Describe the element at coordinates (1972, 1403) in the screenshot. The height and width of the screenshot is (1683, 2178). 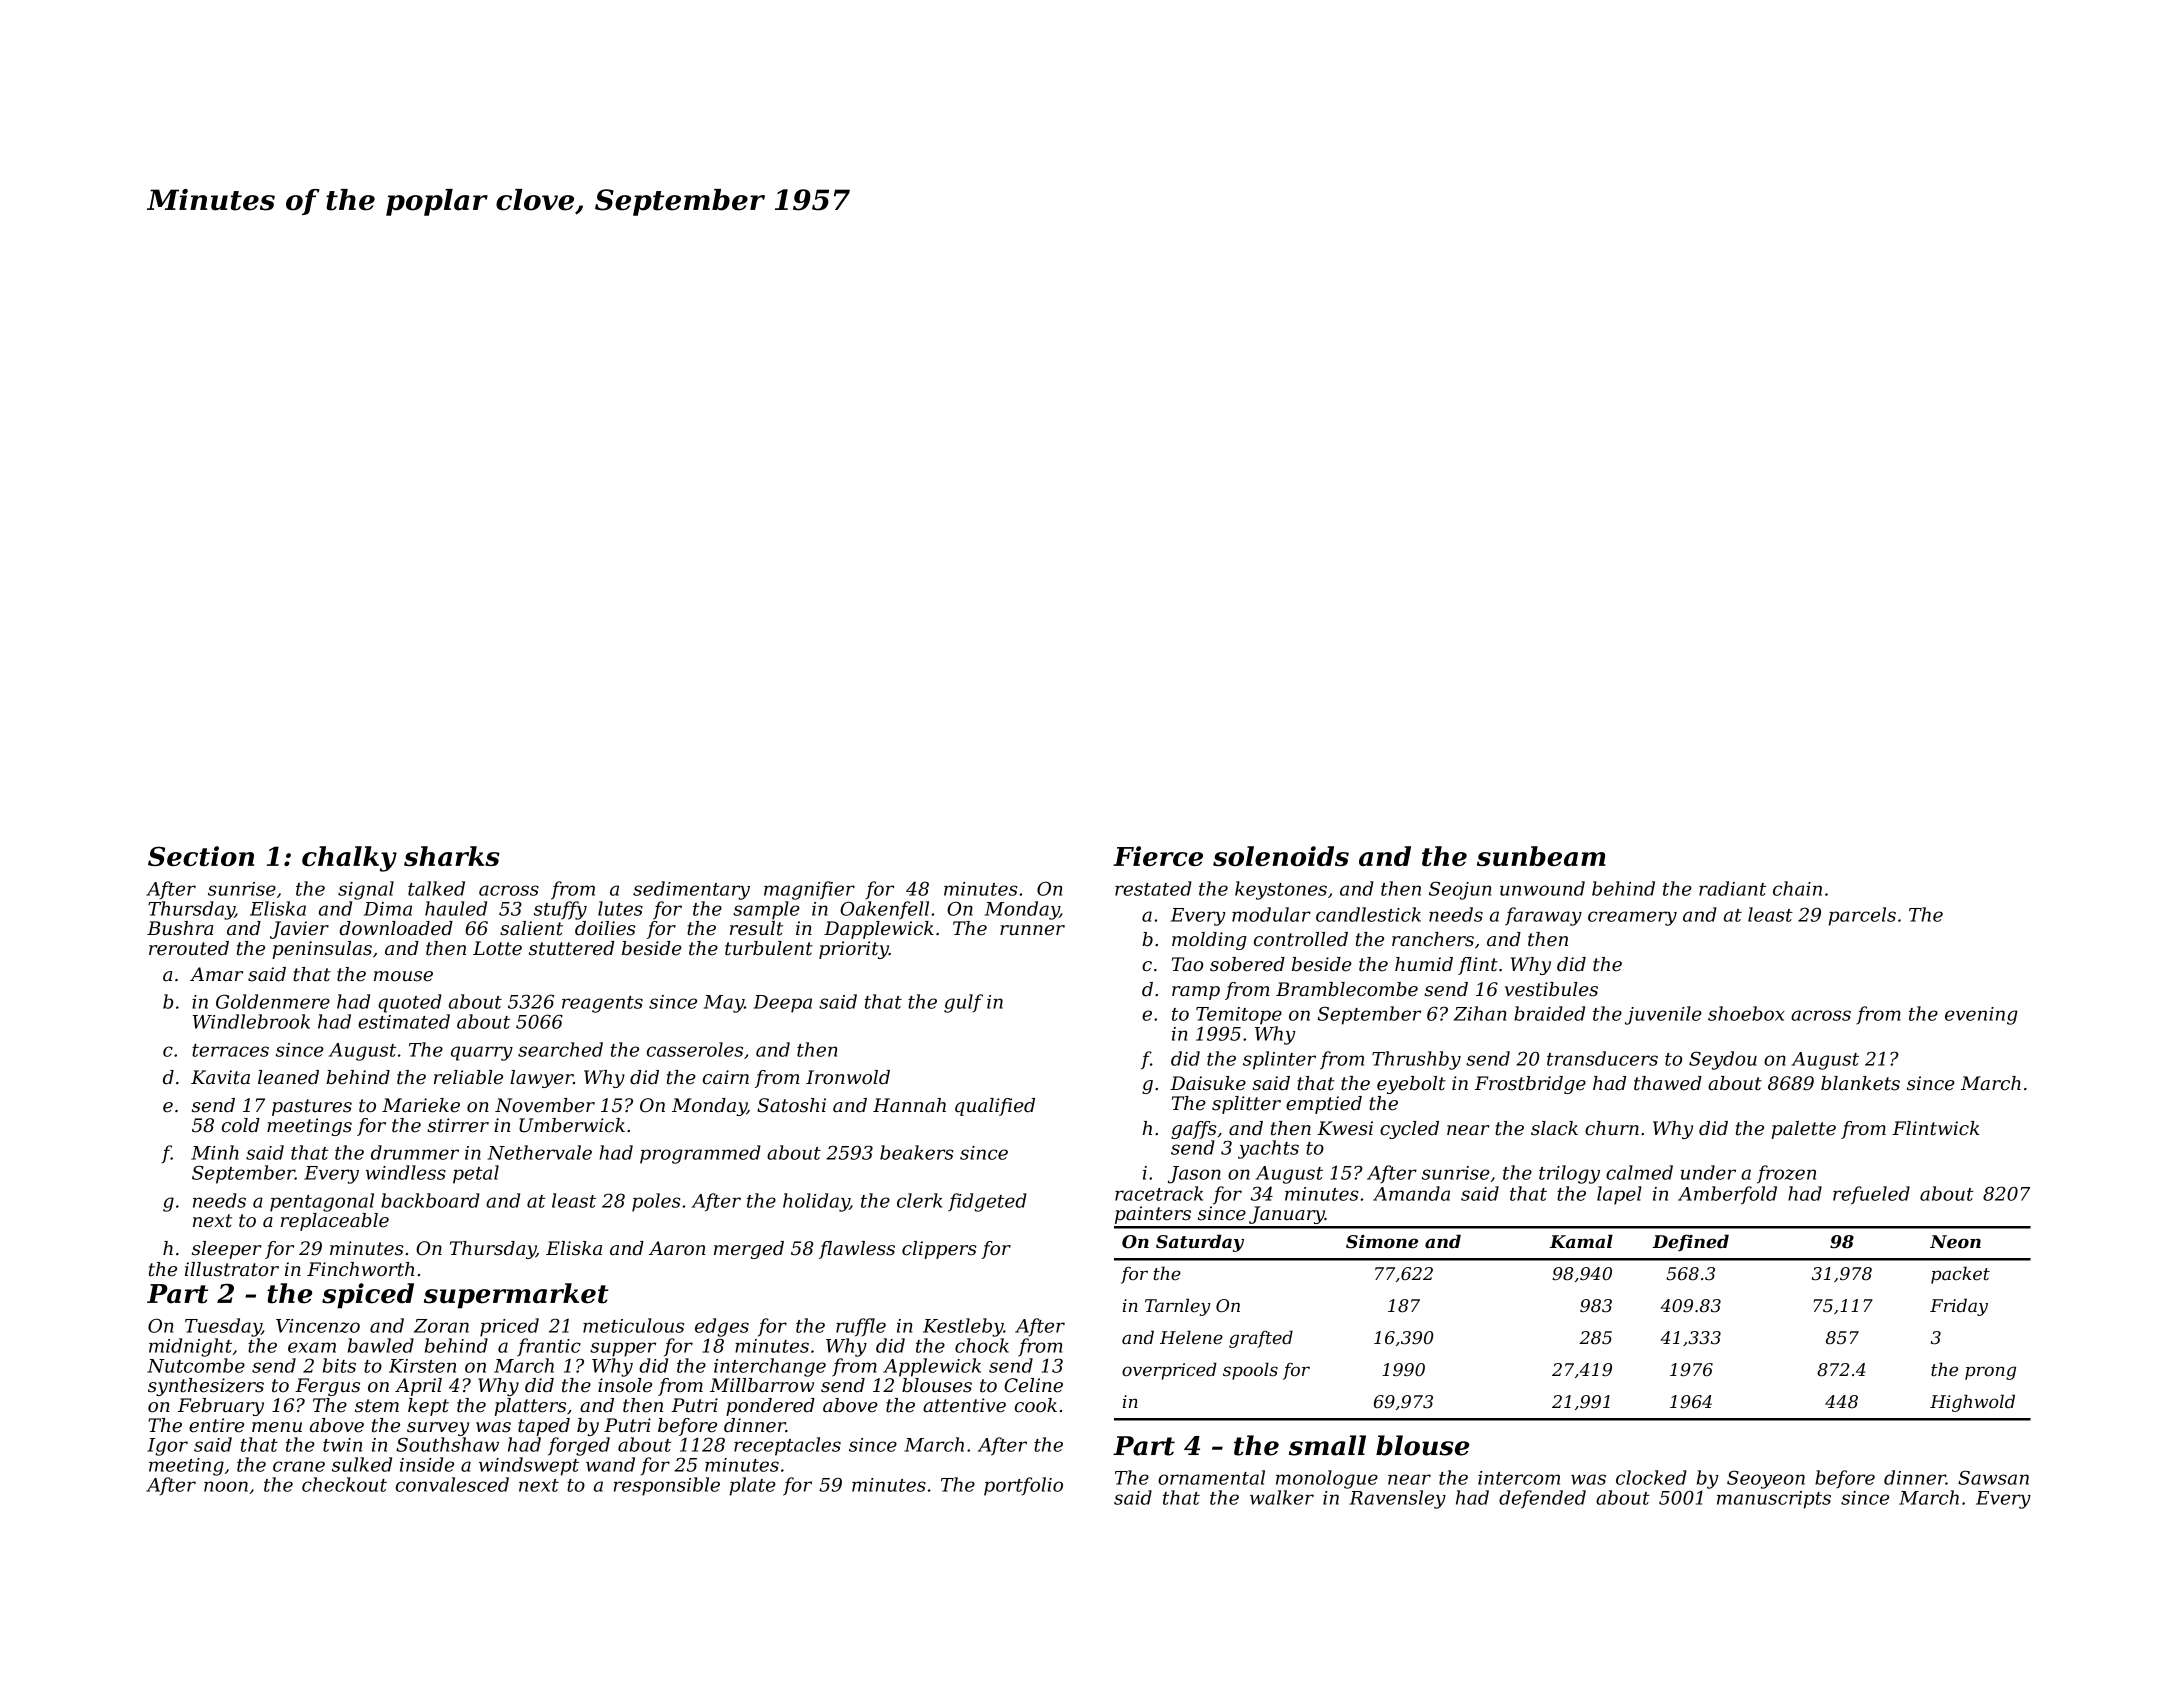
I see `Highwold` at that location.
